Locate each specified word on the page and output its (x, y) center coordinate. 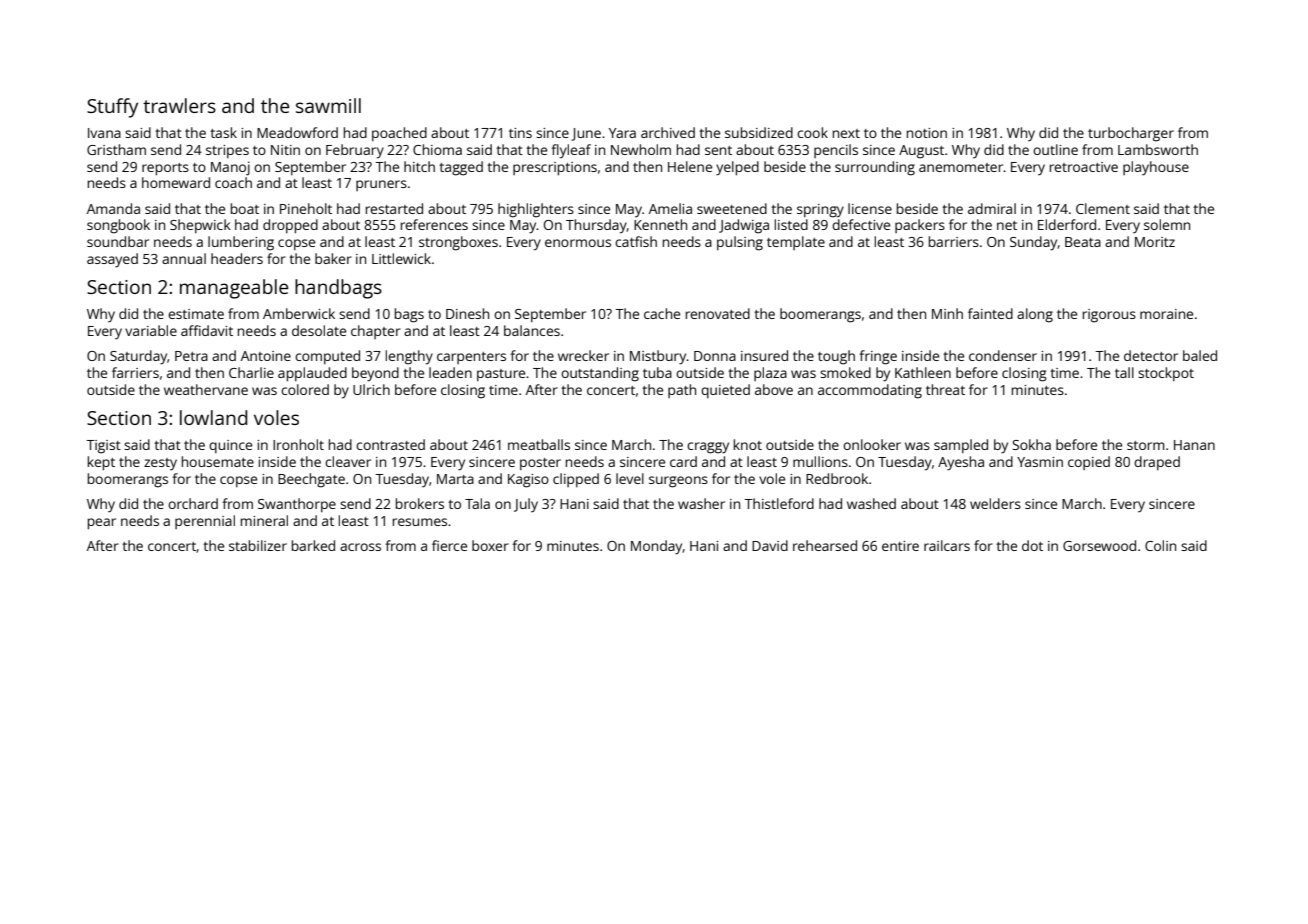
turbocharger (1131, 134)
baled (1200, 355)
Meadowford (297, 132)
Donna (715, 356)
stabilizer (258, 545)
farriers (135, 372)
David (770, 545)
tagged (461, 168)
